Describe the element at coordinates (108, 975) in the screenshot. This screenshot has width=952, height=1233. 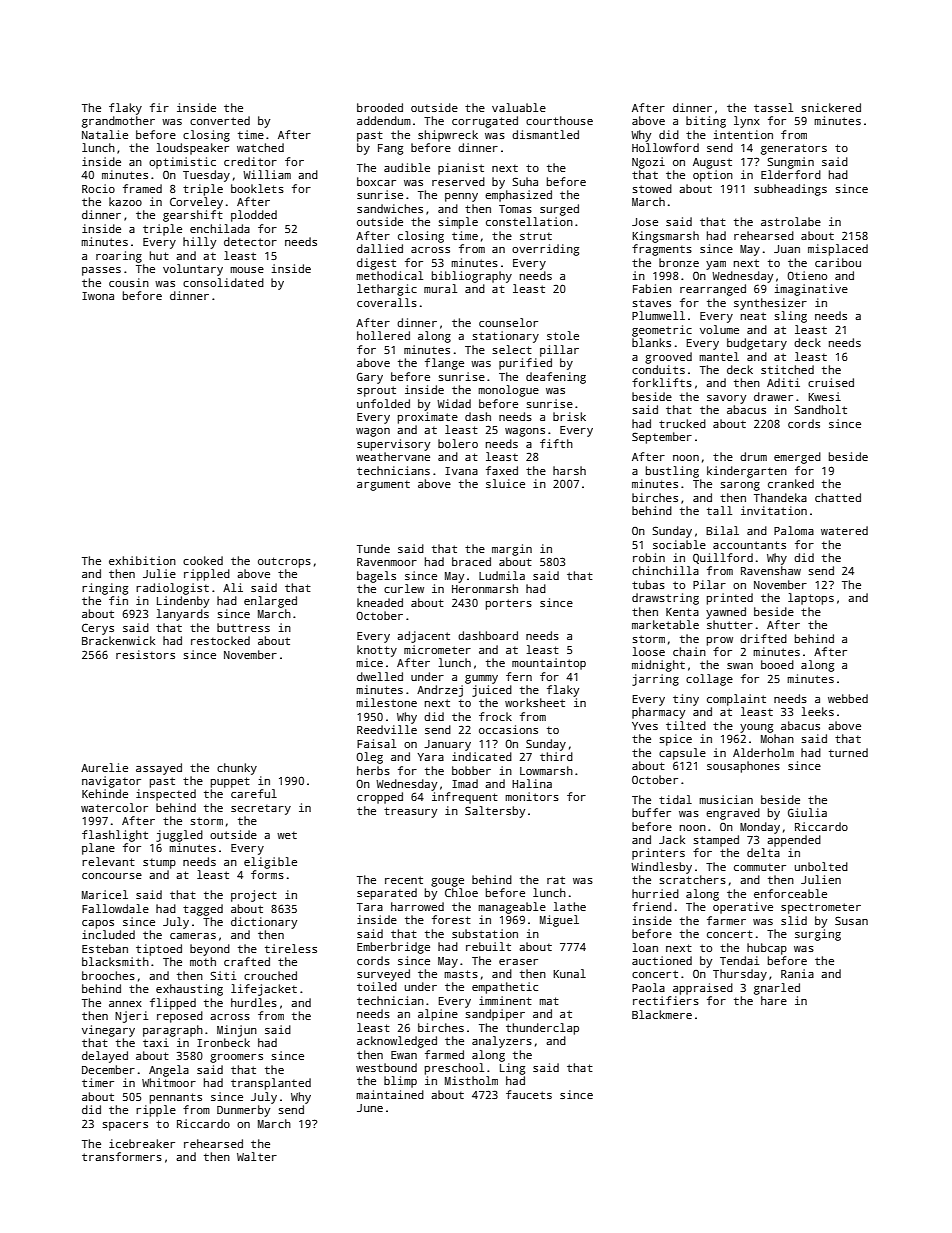
I see `brooches` at that location.
